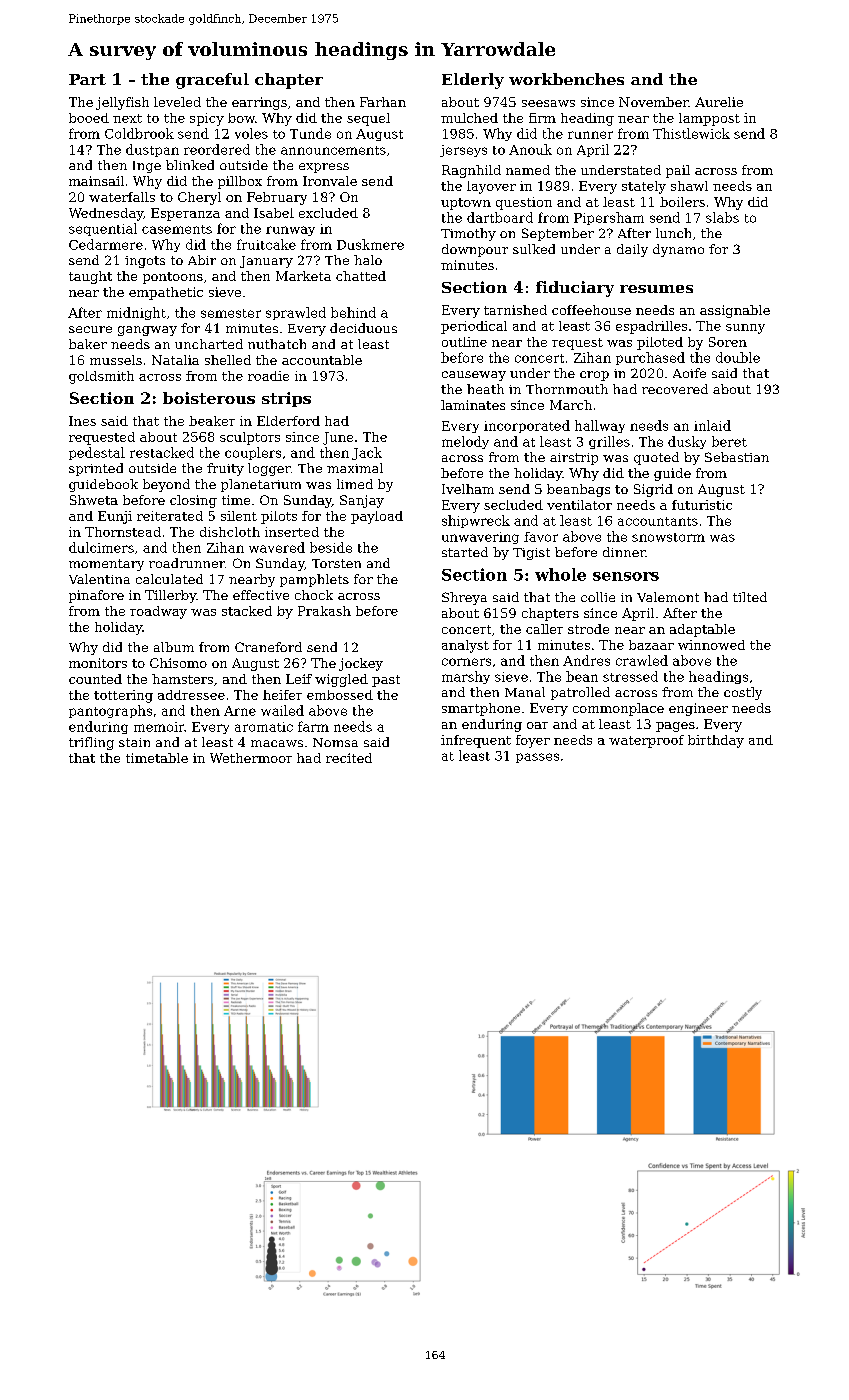 The width and height of the screenshot is (849, 1400). Describe the element at coordinates (656, 458) in the screenshot. I see `quoted` at that location.
